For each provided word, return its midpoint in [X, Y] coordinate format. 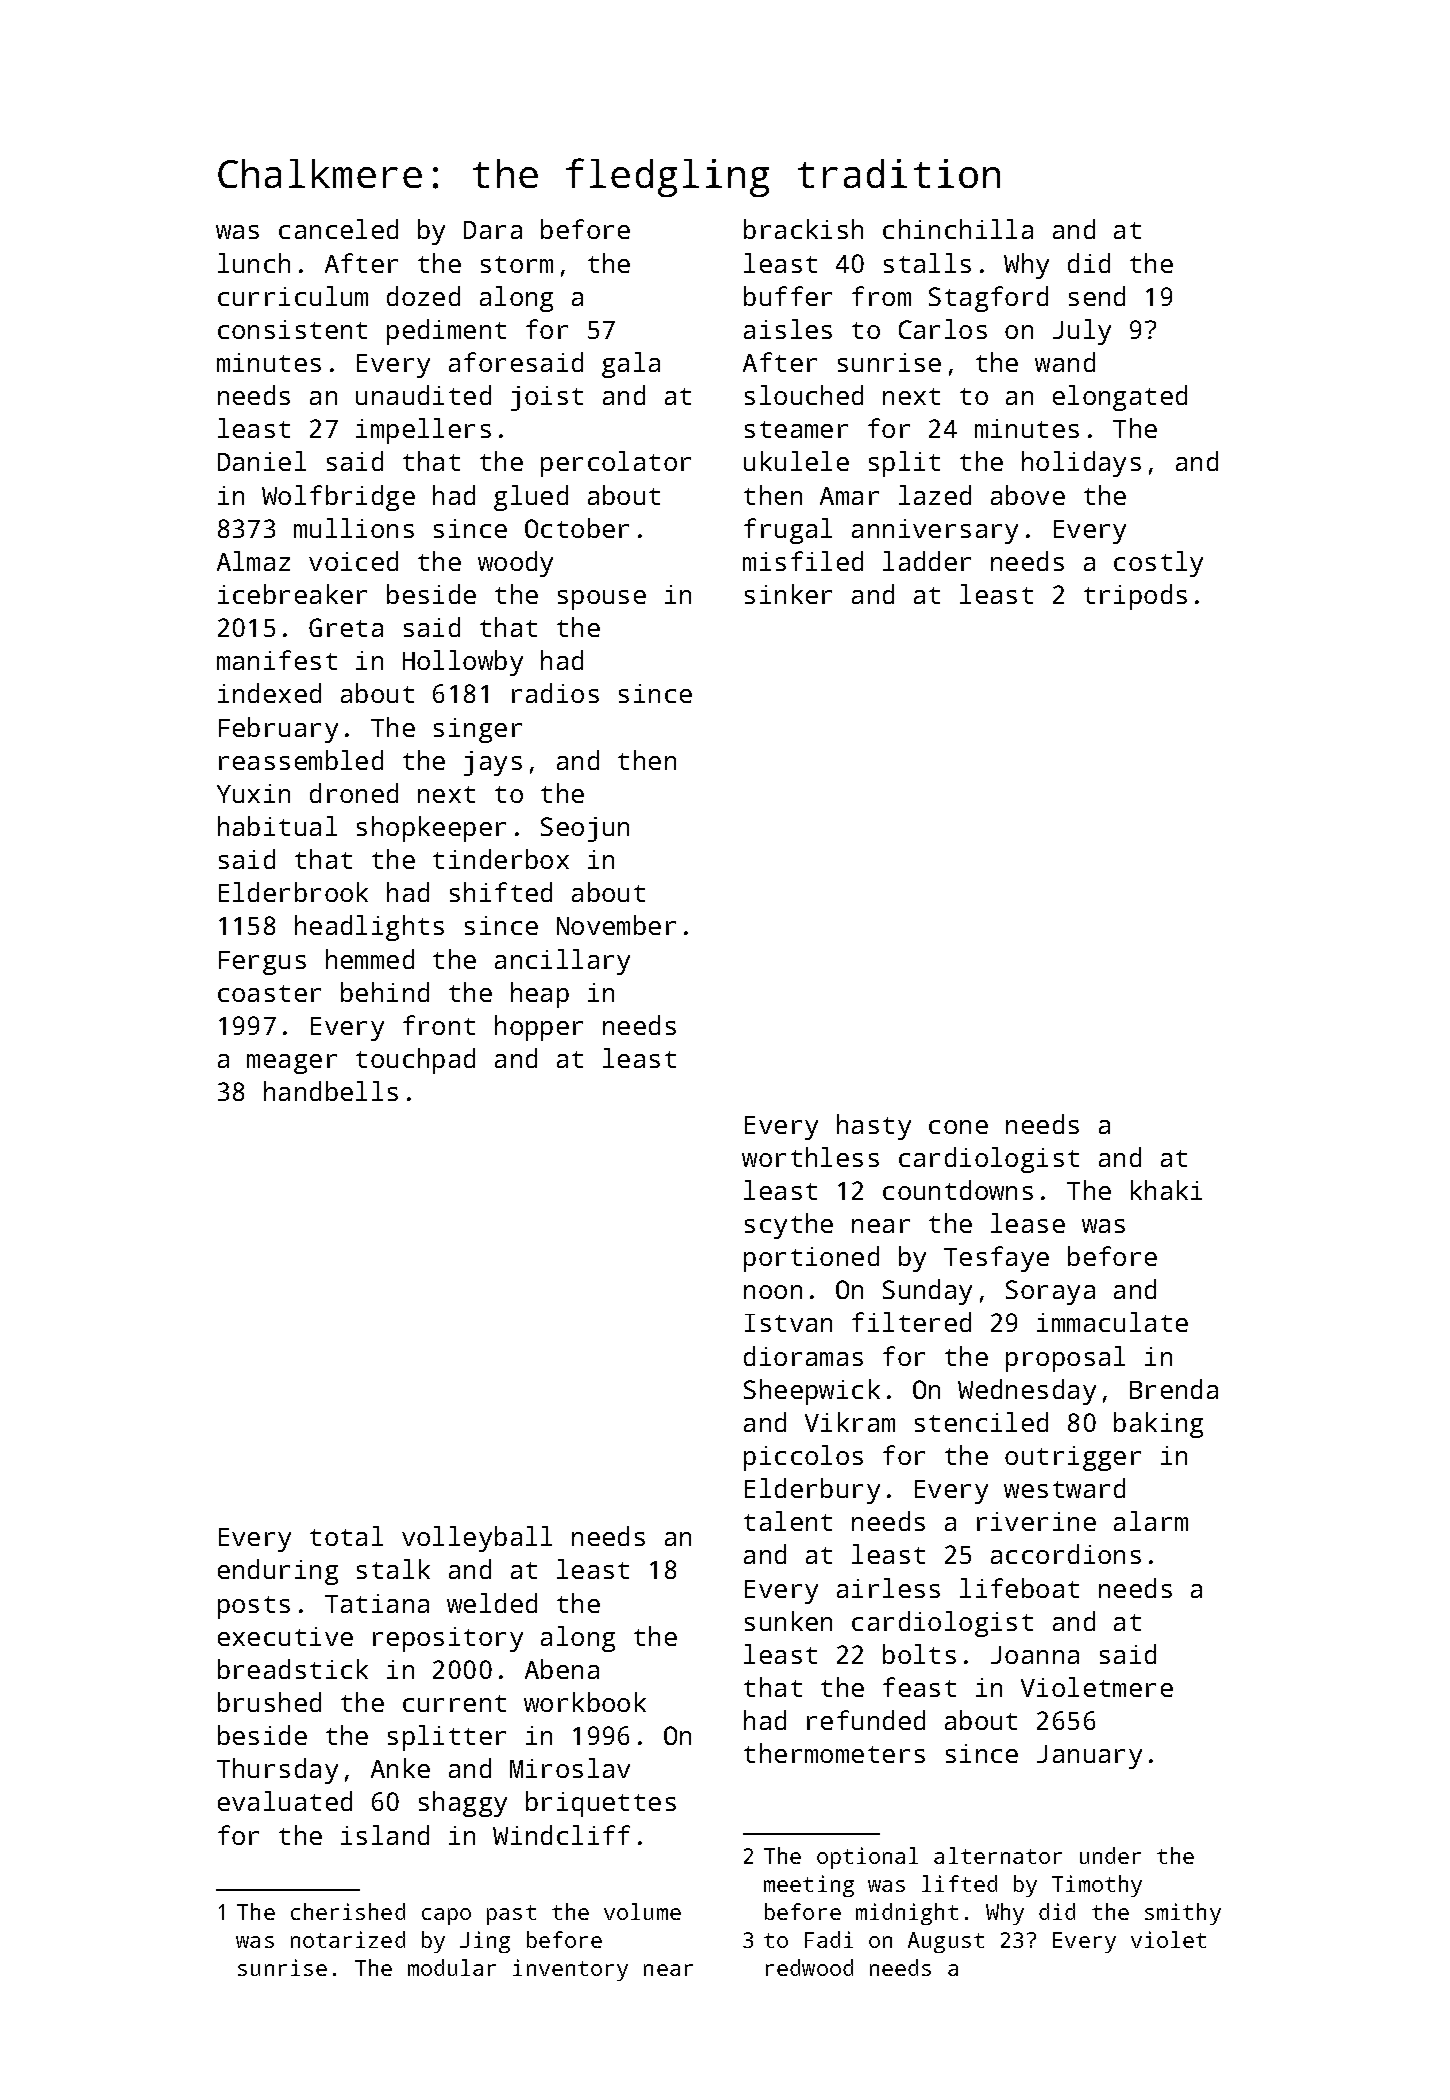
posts [254, 1607]
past [511, 1915]
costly [1158, 564]
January [1089, 1757]
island [385, 1835]
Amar [849, 496]
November [616, 925]
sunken [788, 1621]
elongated [1120, 398]
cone [958, 1127]
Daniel [262, 461]
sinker [788, 594]
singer [478, 730]
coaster [269, 993]
